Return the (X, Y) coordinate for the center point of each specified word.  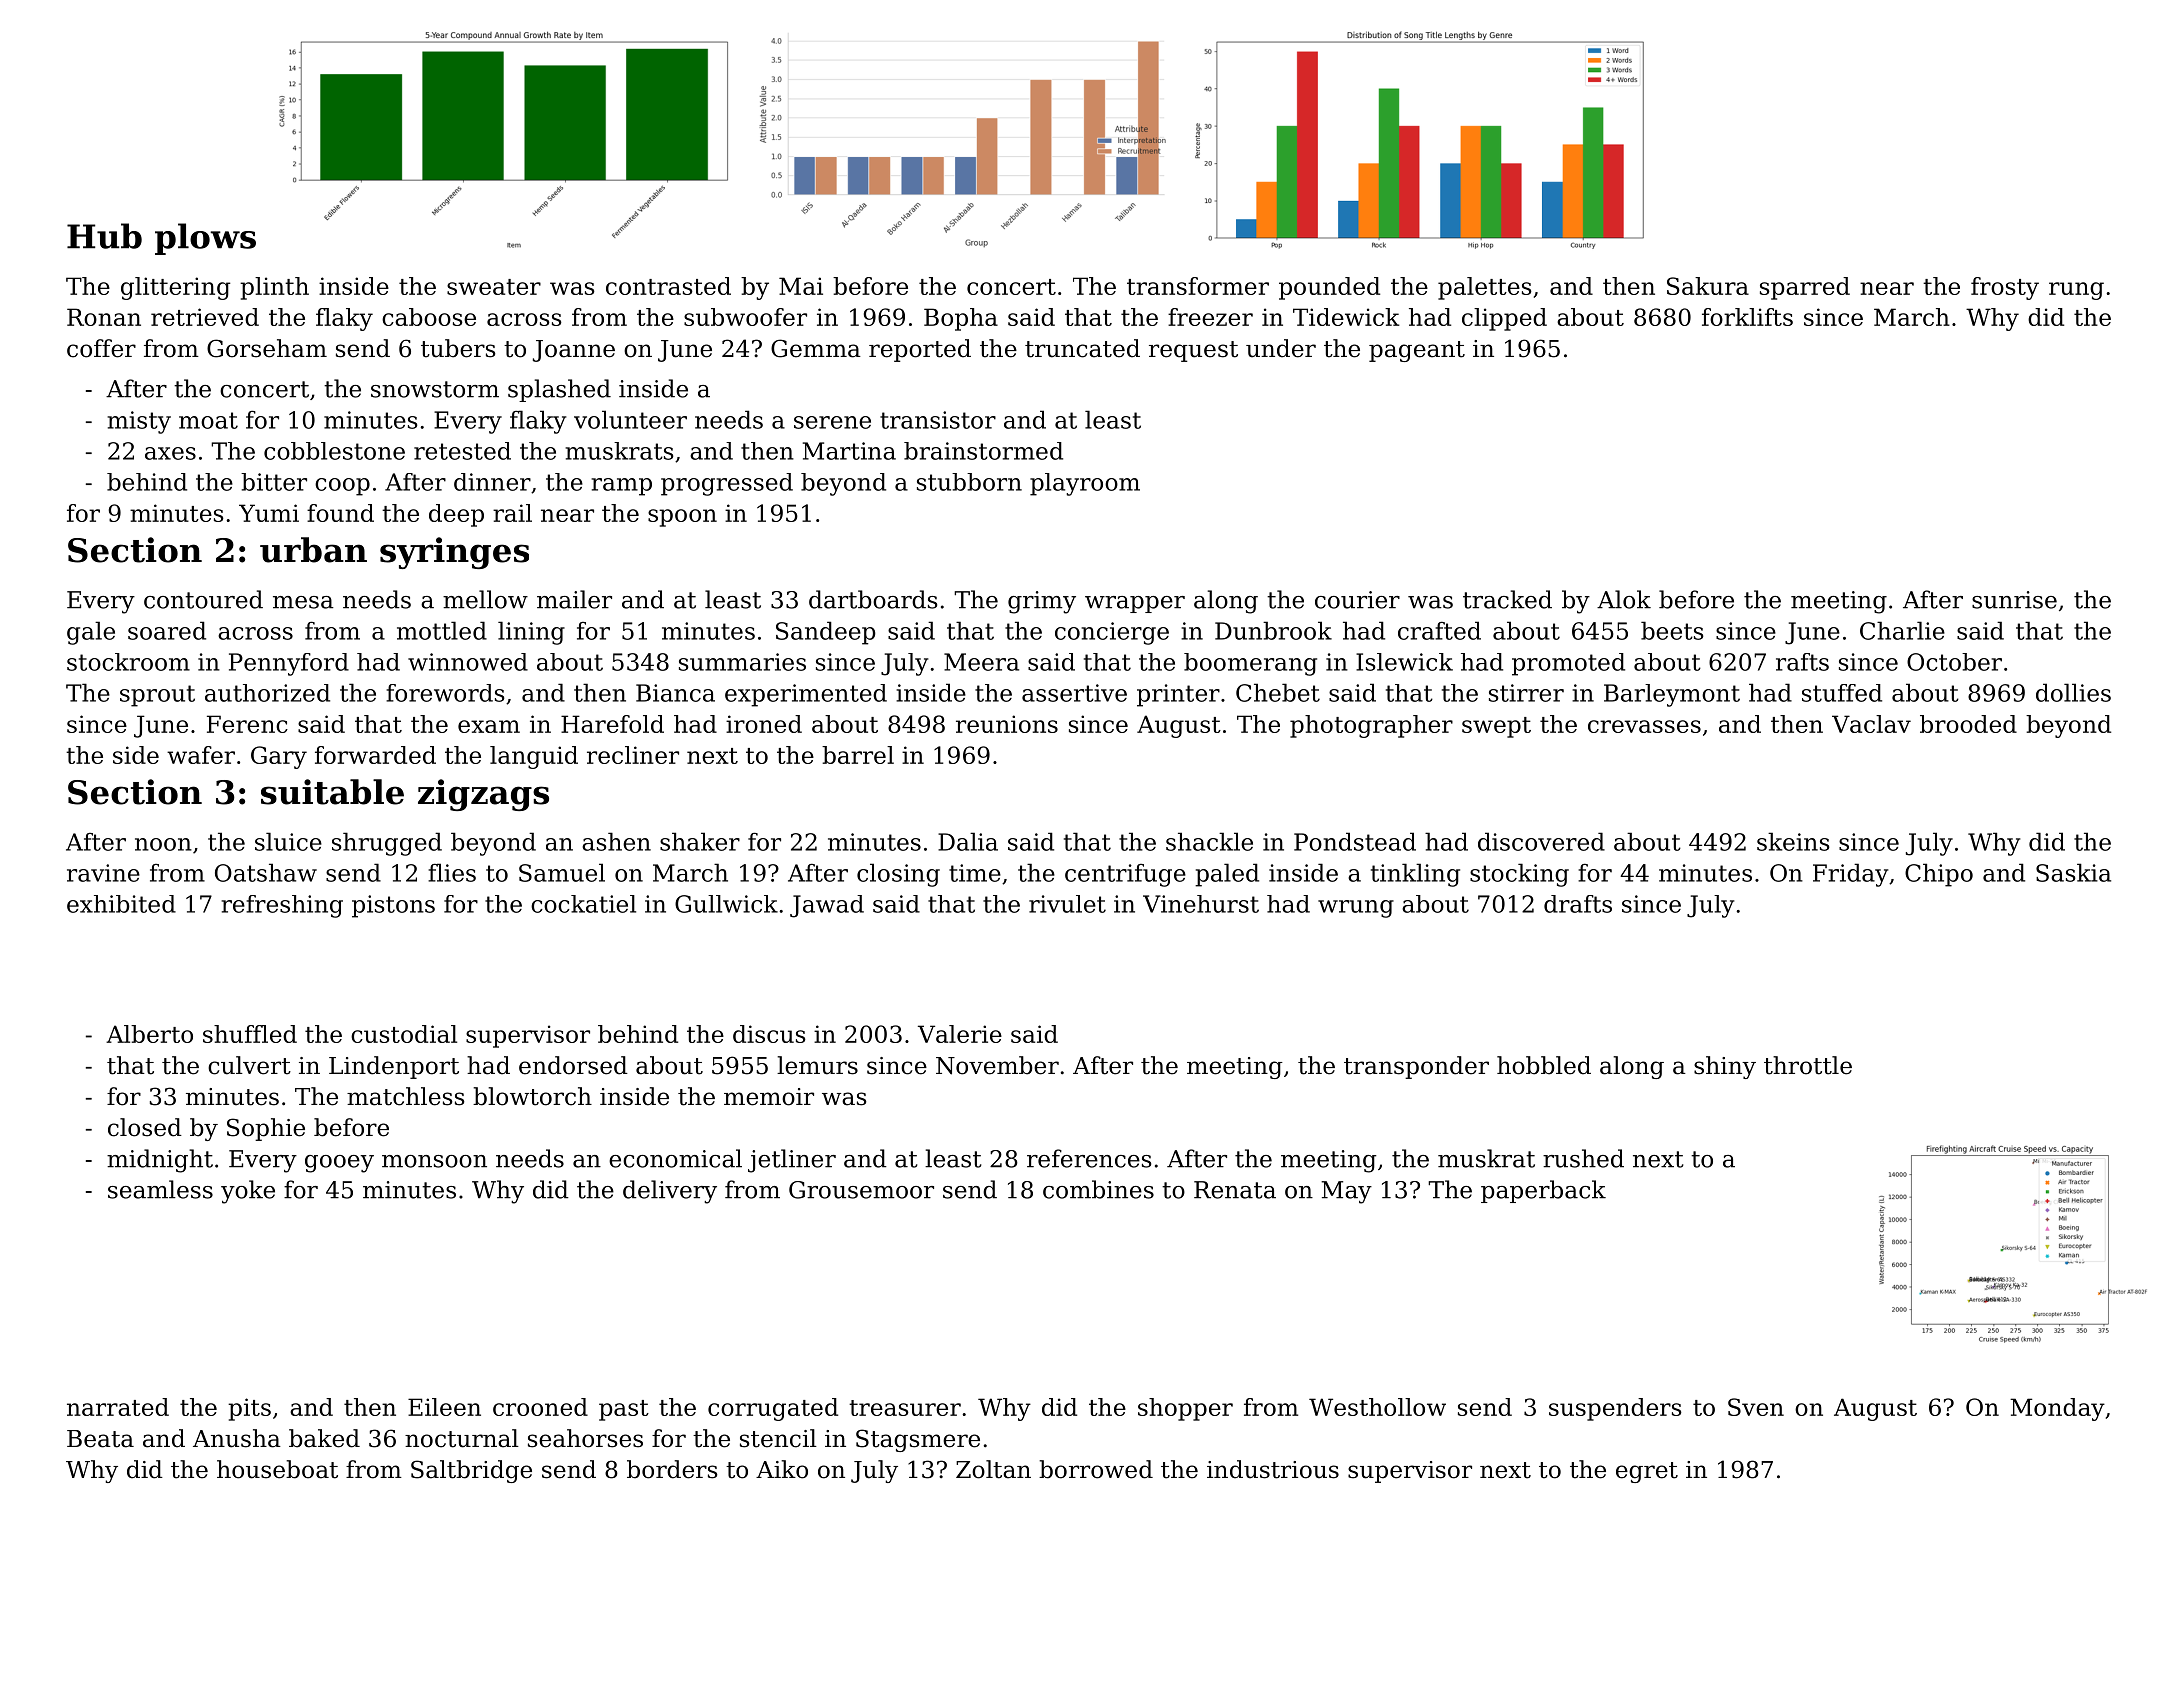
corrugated (773, 1409)
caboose (429, 317)
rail (512, 513)
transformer (1198, 286)
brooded (1968, 724)
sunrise (2014, 600)
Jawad (827, 906)
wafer (201, 755)
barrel (858, 755)
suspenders (1615, 1409)
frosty (2005, 288)
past (624, 1410)
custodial (404, 1034)
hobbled (1544, 1065)
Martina (849, 451)
